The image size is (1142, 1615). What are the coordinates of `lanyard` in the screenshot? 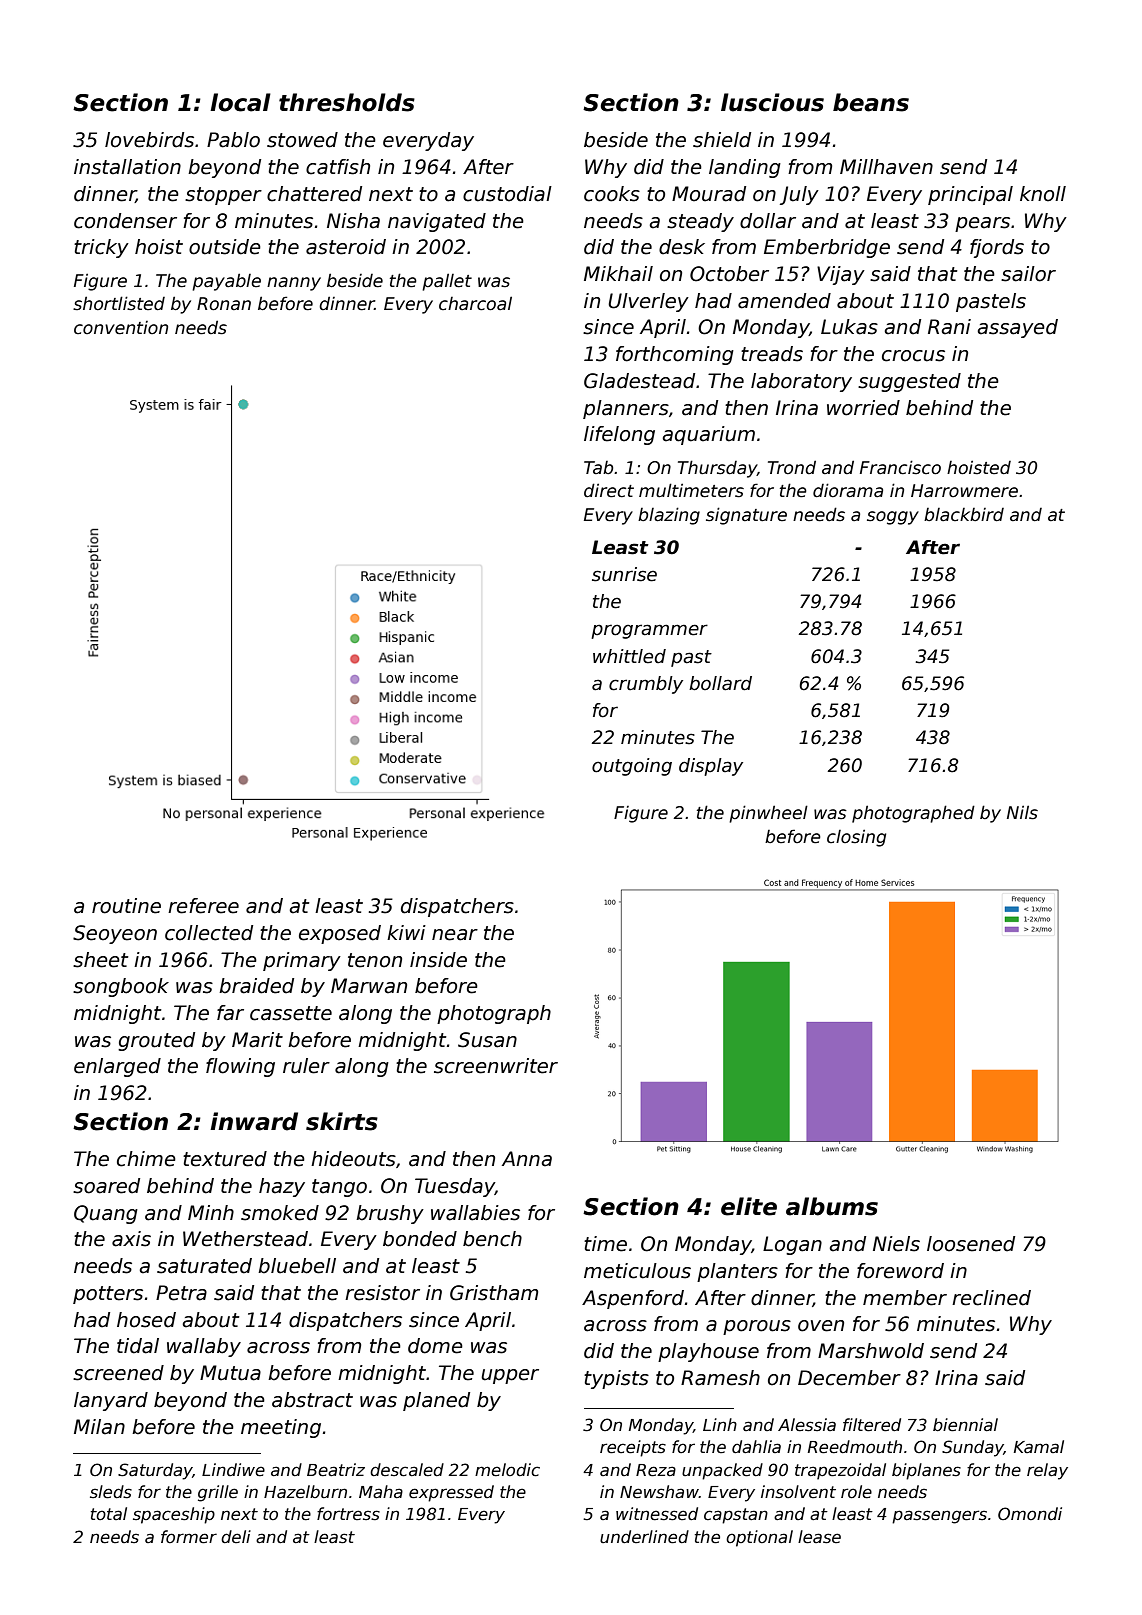 It's located at (111, 1401).
